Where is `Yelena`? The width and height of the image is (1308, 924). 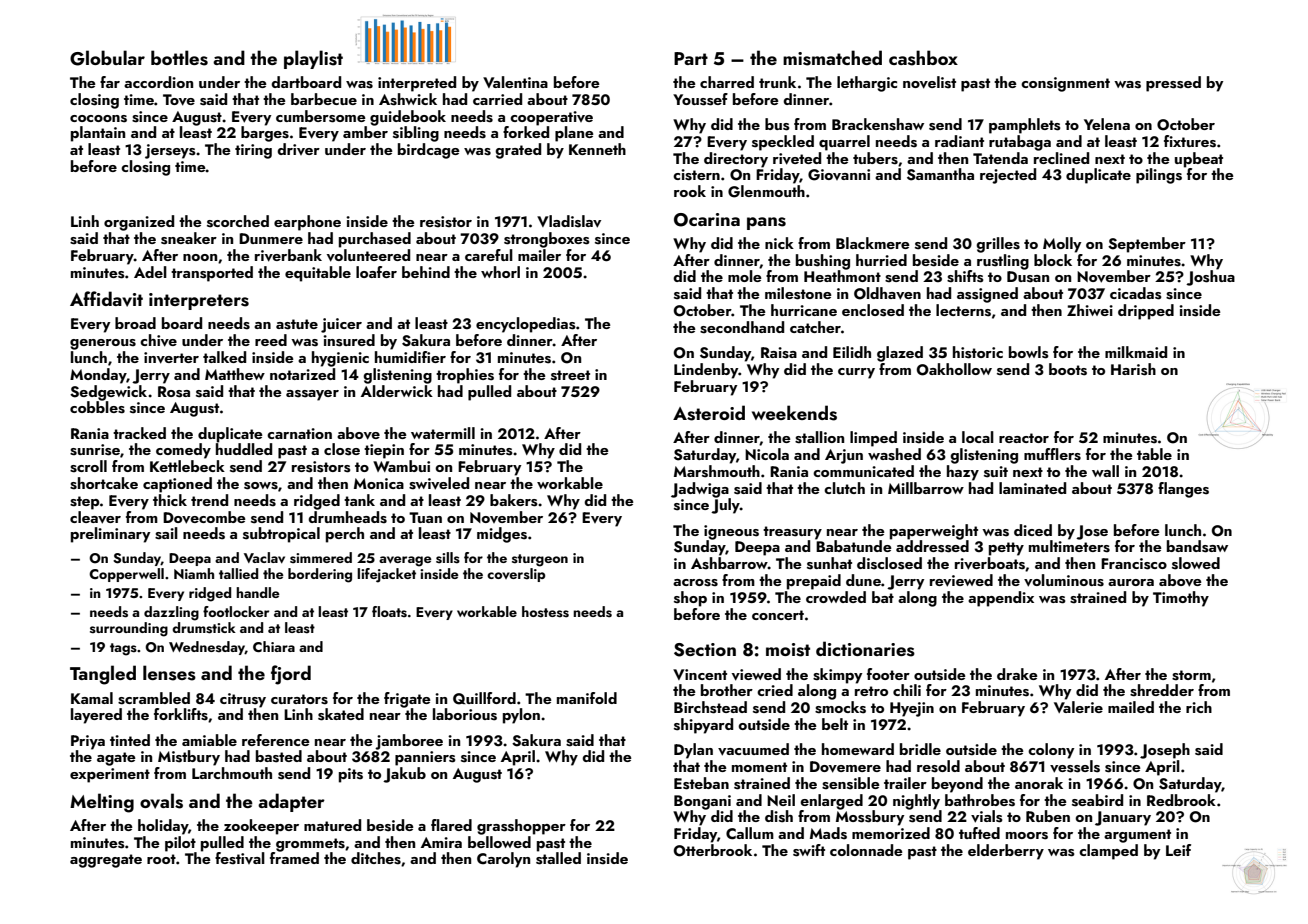
Yelena is located at coordinates (1107, 124).
